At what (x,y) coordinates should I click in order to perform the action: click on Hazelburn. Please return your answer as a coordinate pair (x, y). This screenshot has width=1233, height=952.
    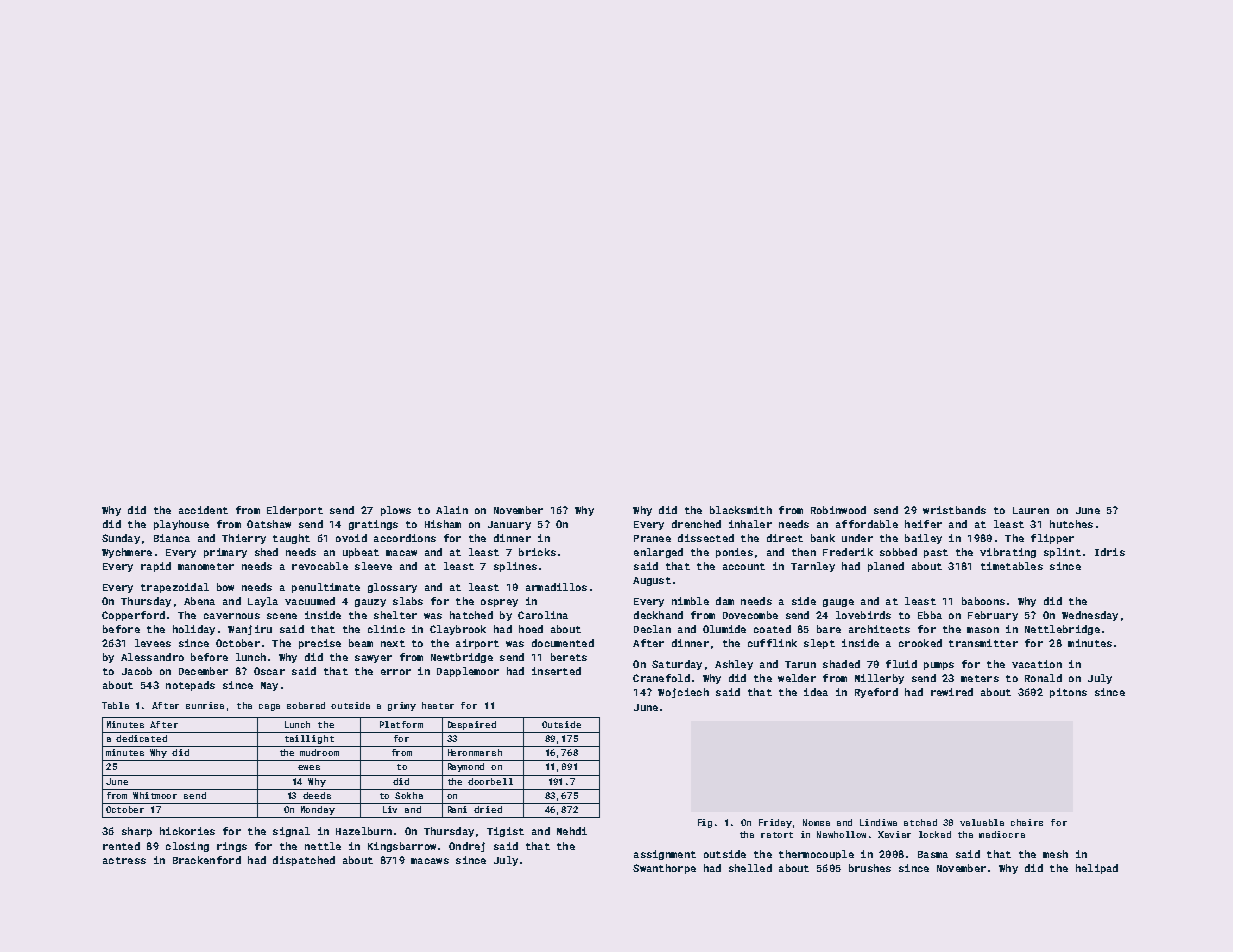
    Looking at the image, I should click on (364, 831).
